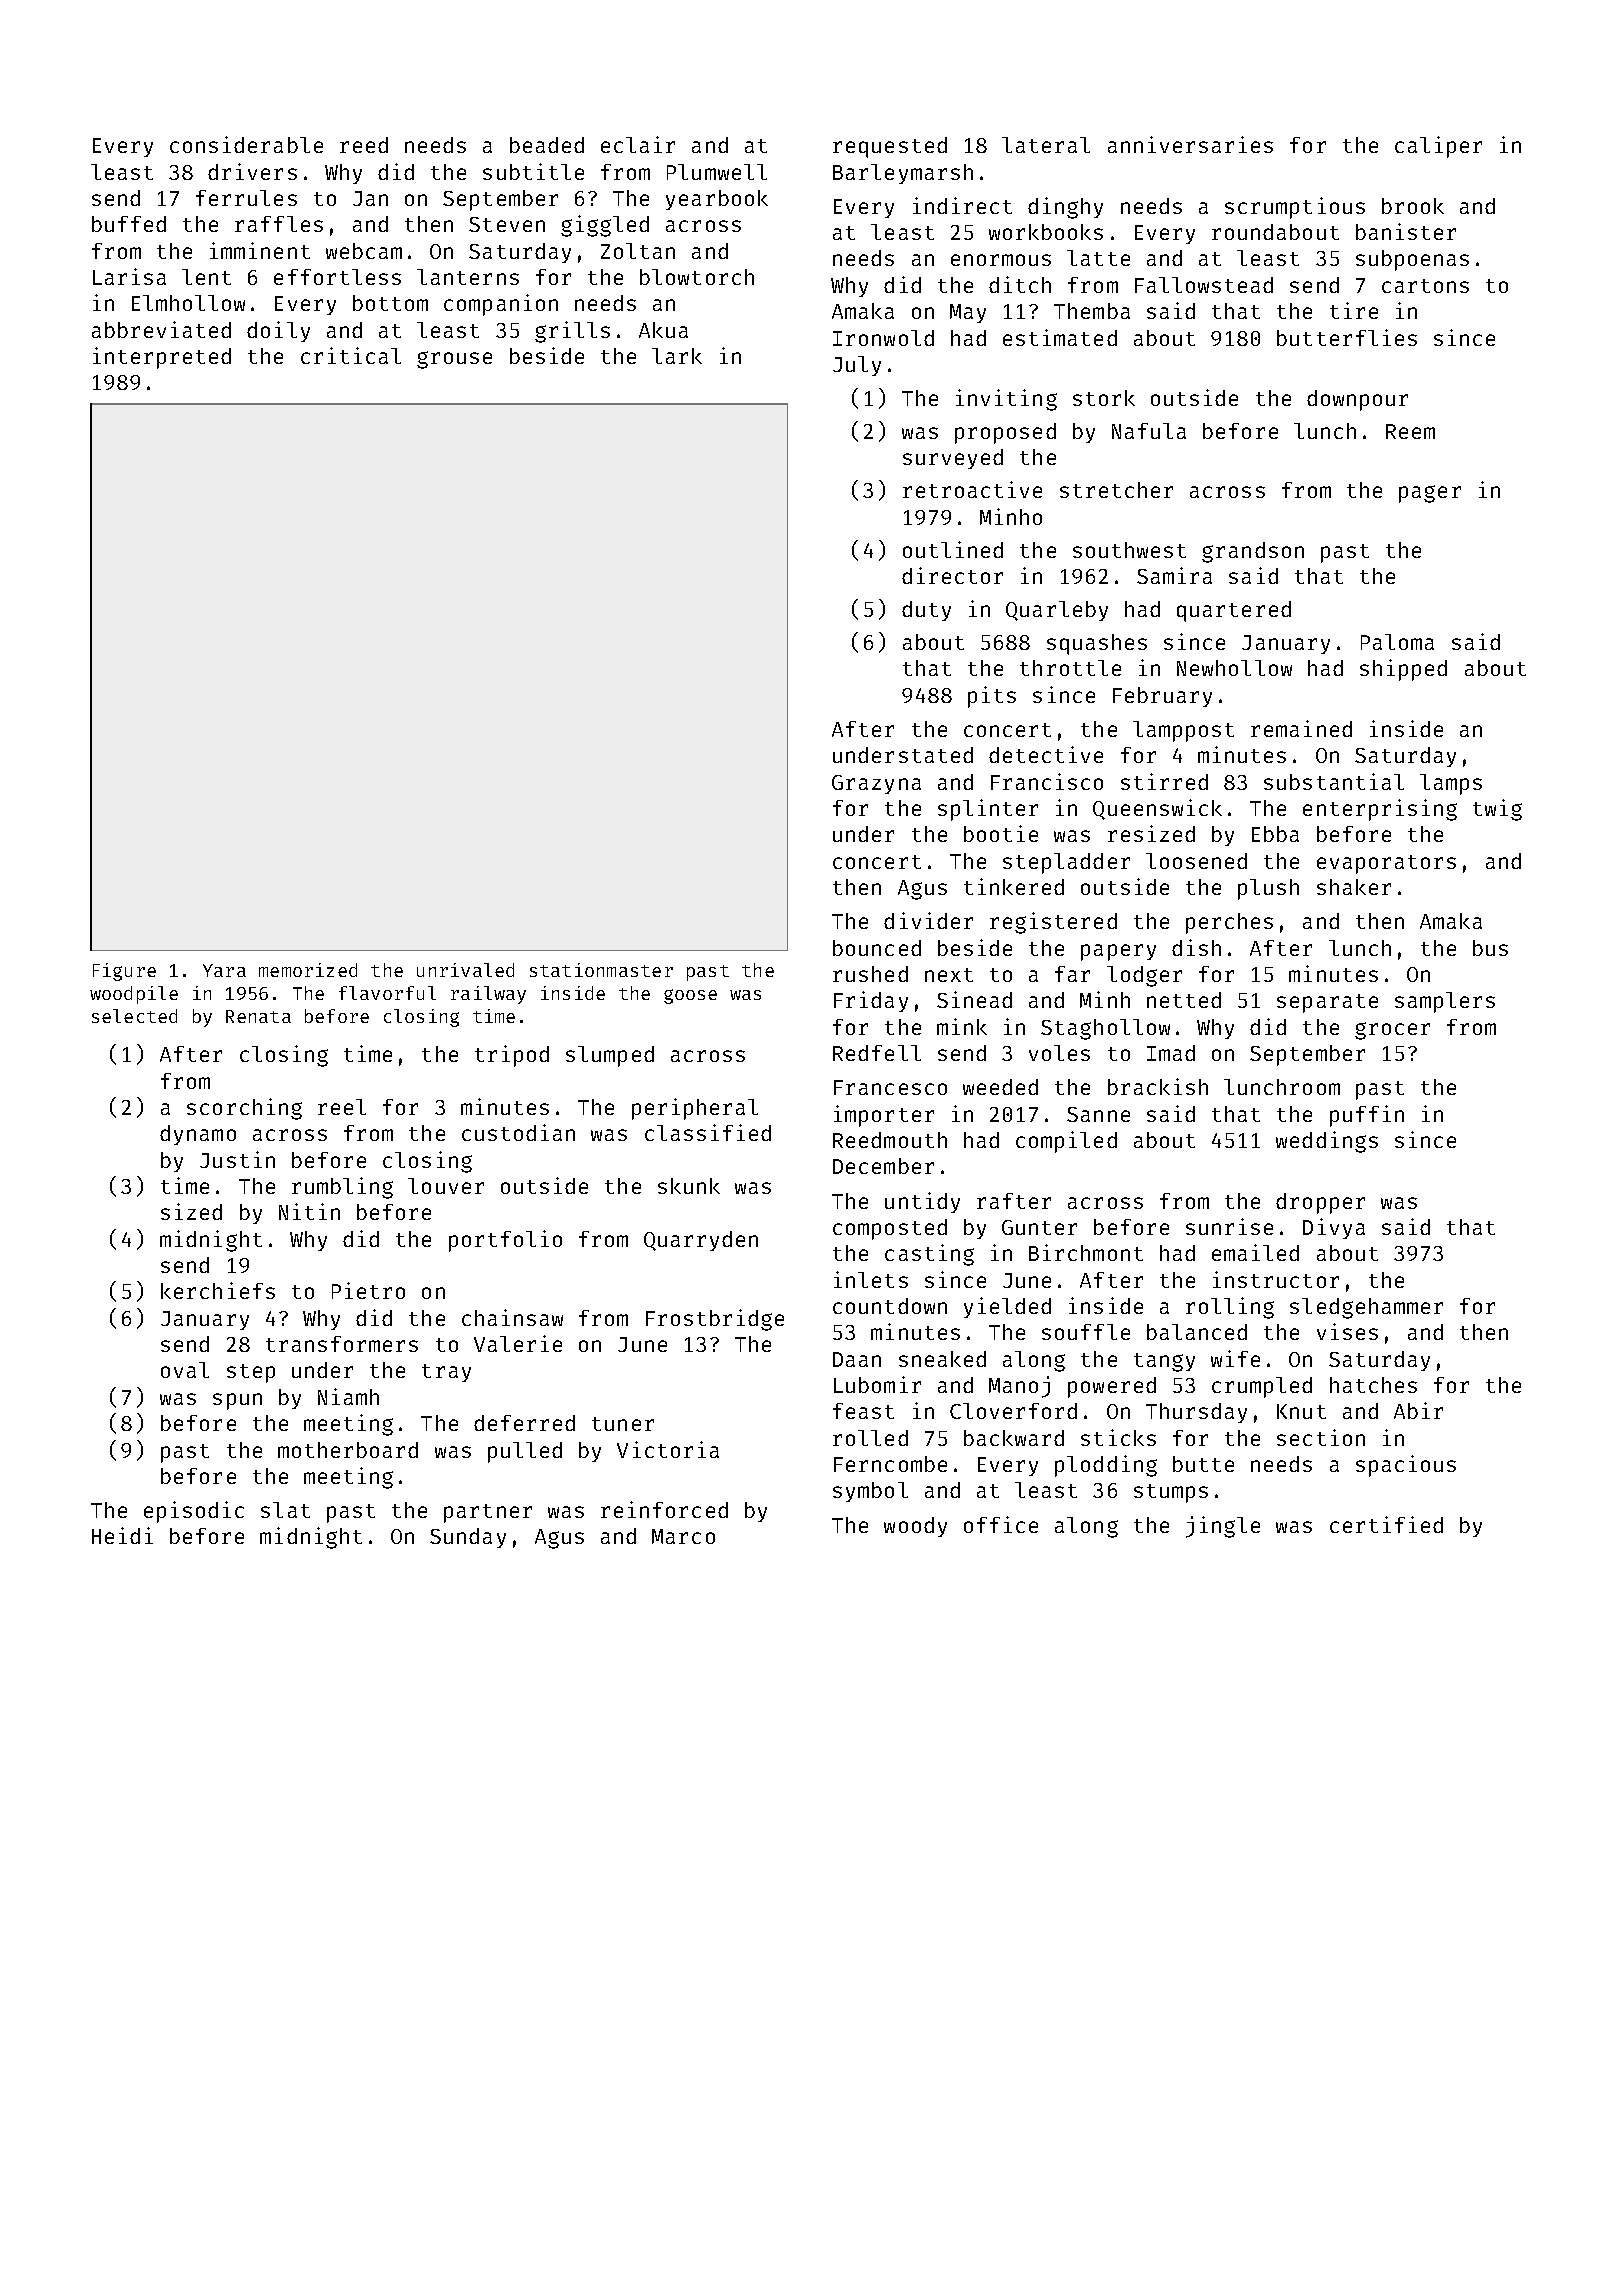 Image resolution: width=1620 pixels, height=2292 pixels. Describe the element at coordinates (601, 970) in the page. I see `stationmaster` at that location.
